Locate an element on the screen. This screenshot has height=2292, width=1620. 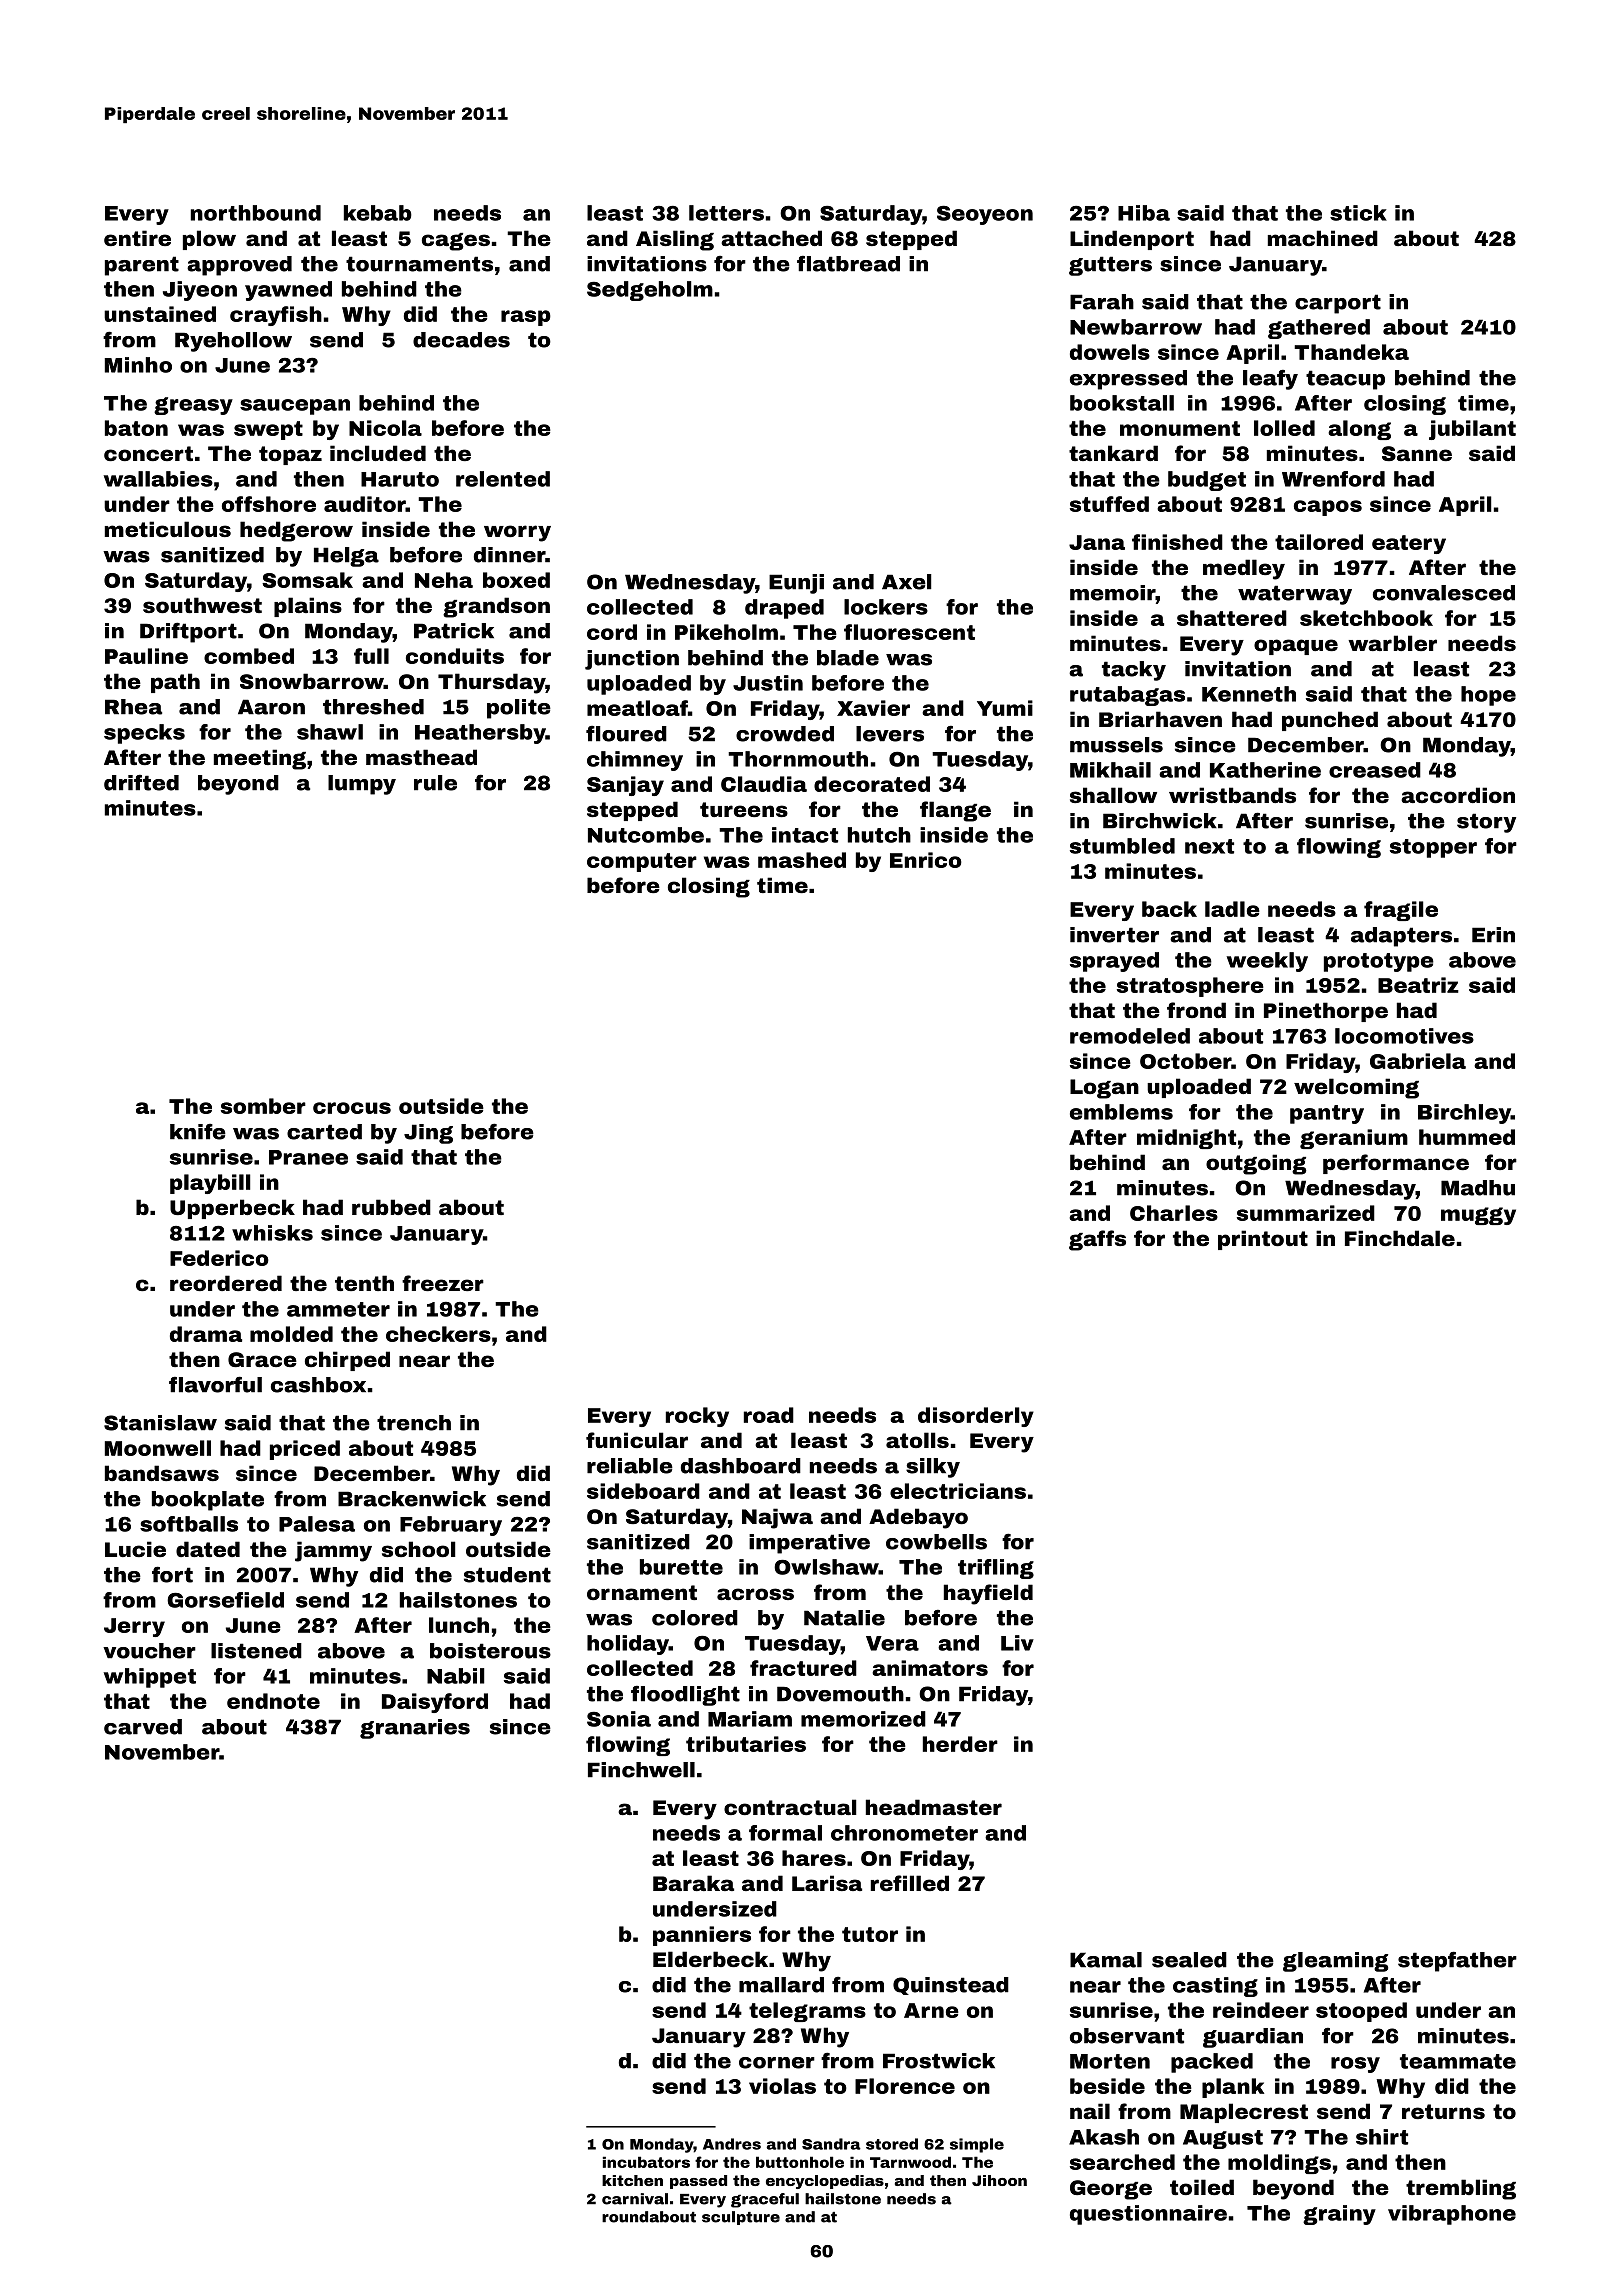
kebab is located at coordinates (378, 213).
